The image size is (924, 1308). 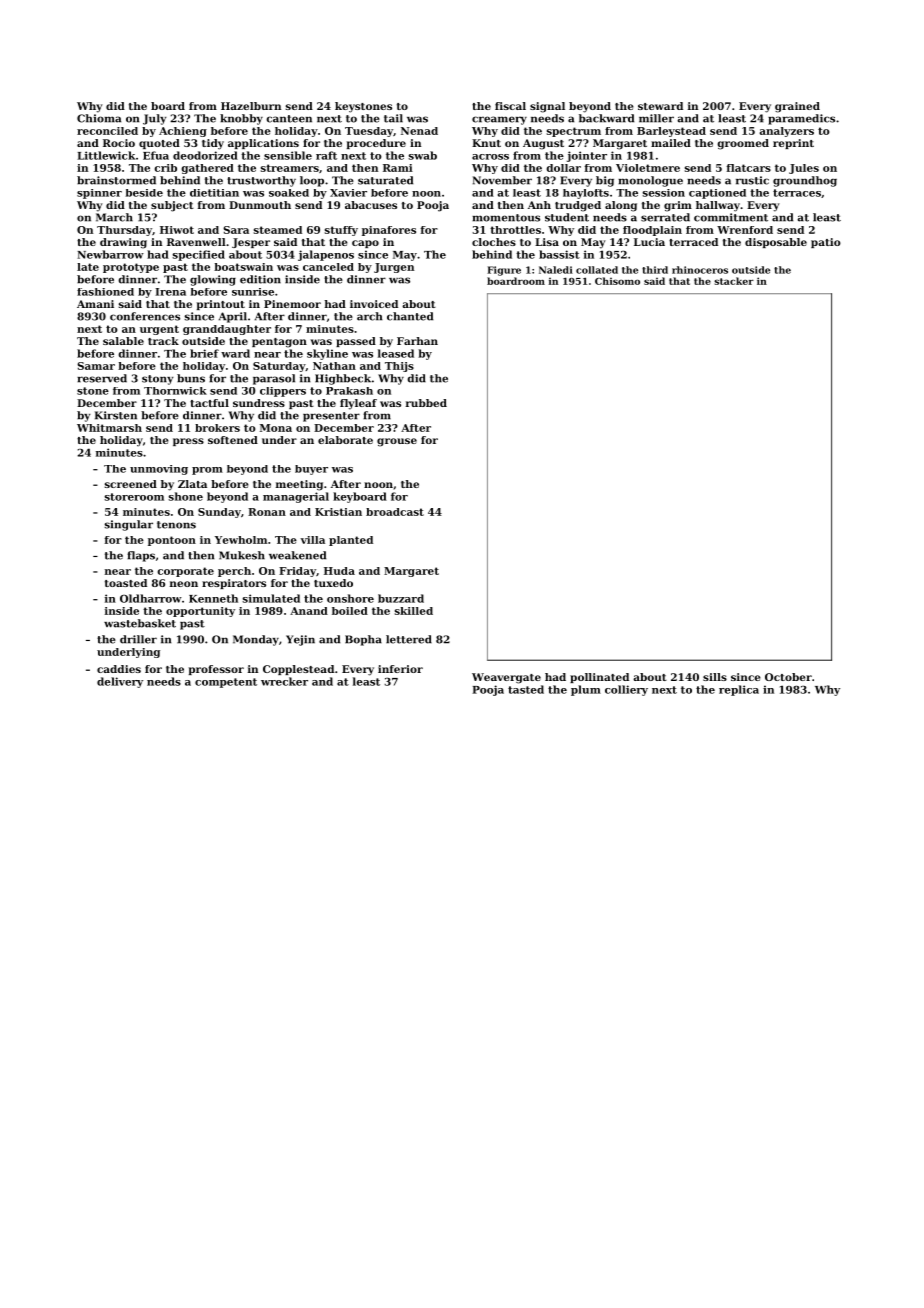 I want to click on knobby, so click(x=241, y=119).
